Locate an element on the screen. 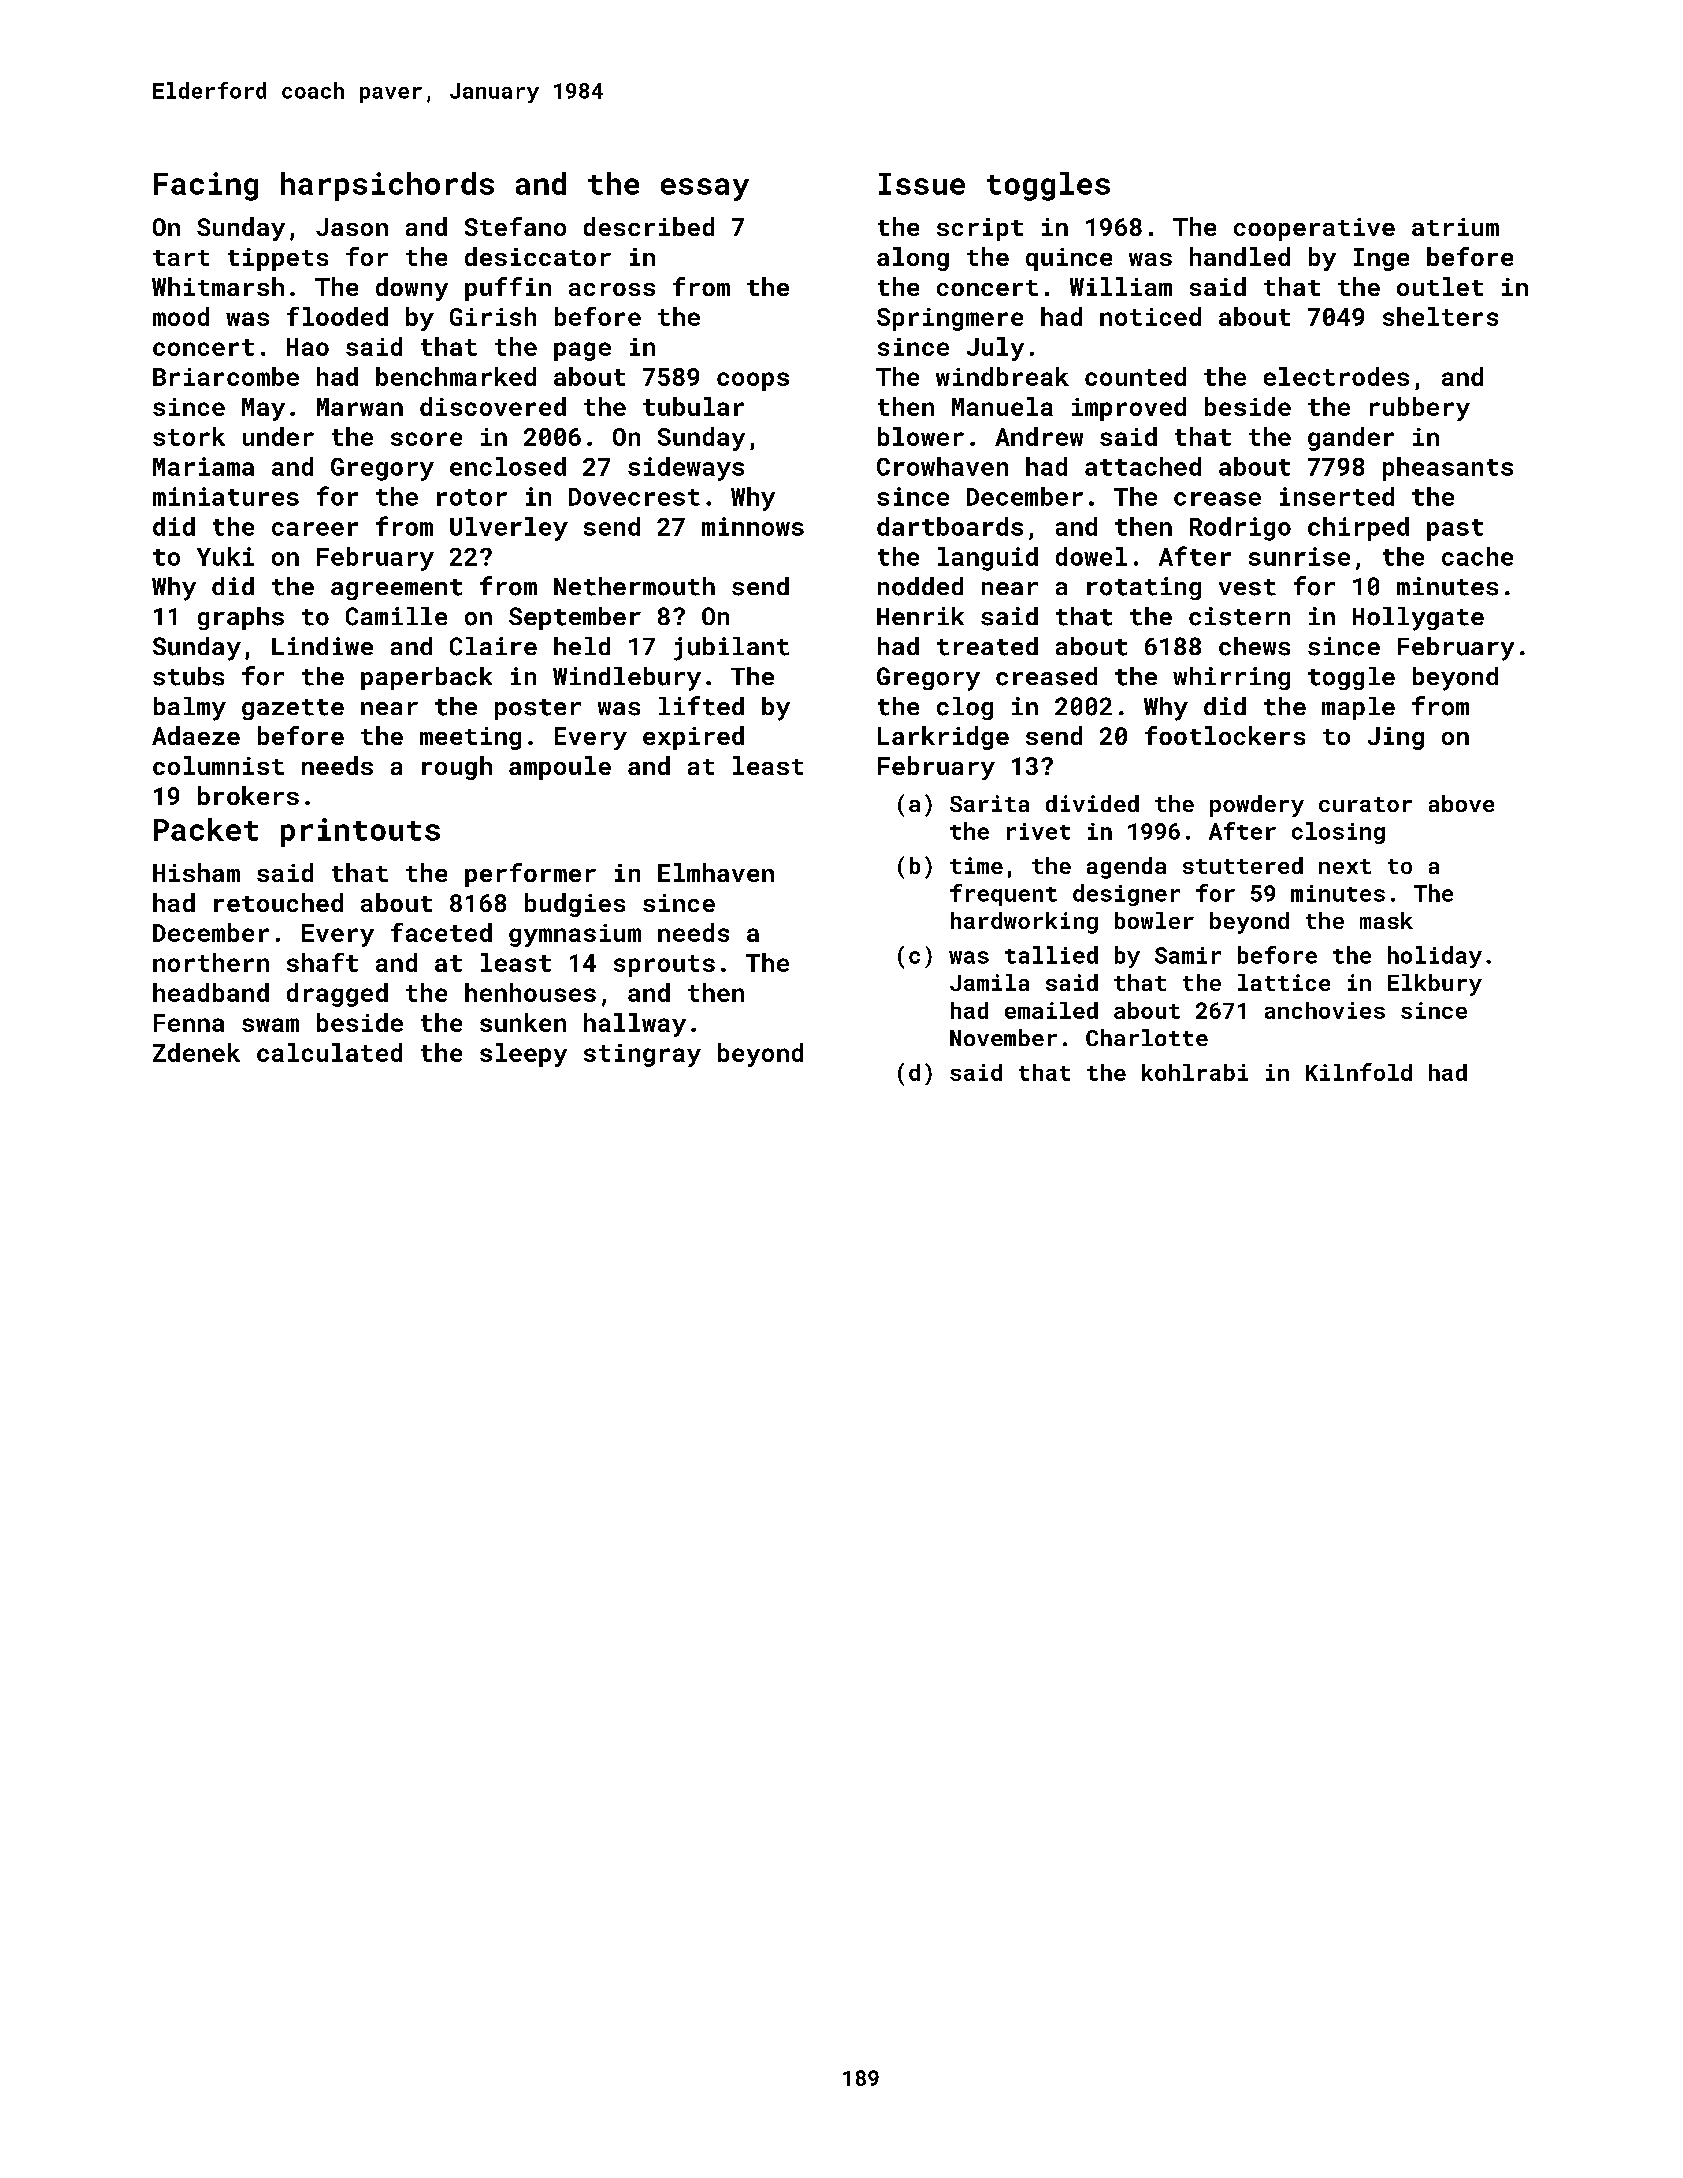  September is located at coordinates (575, 618).
